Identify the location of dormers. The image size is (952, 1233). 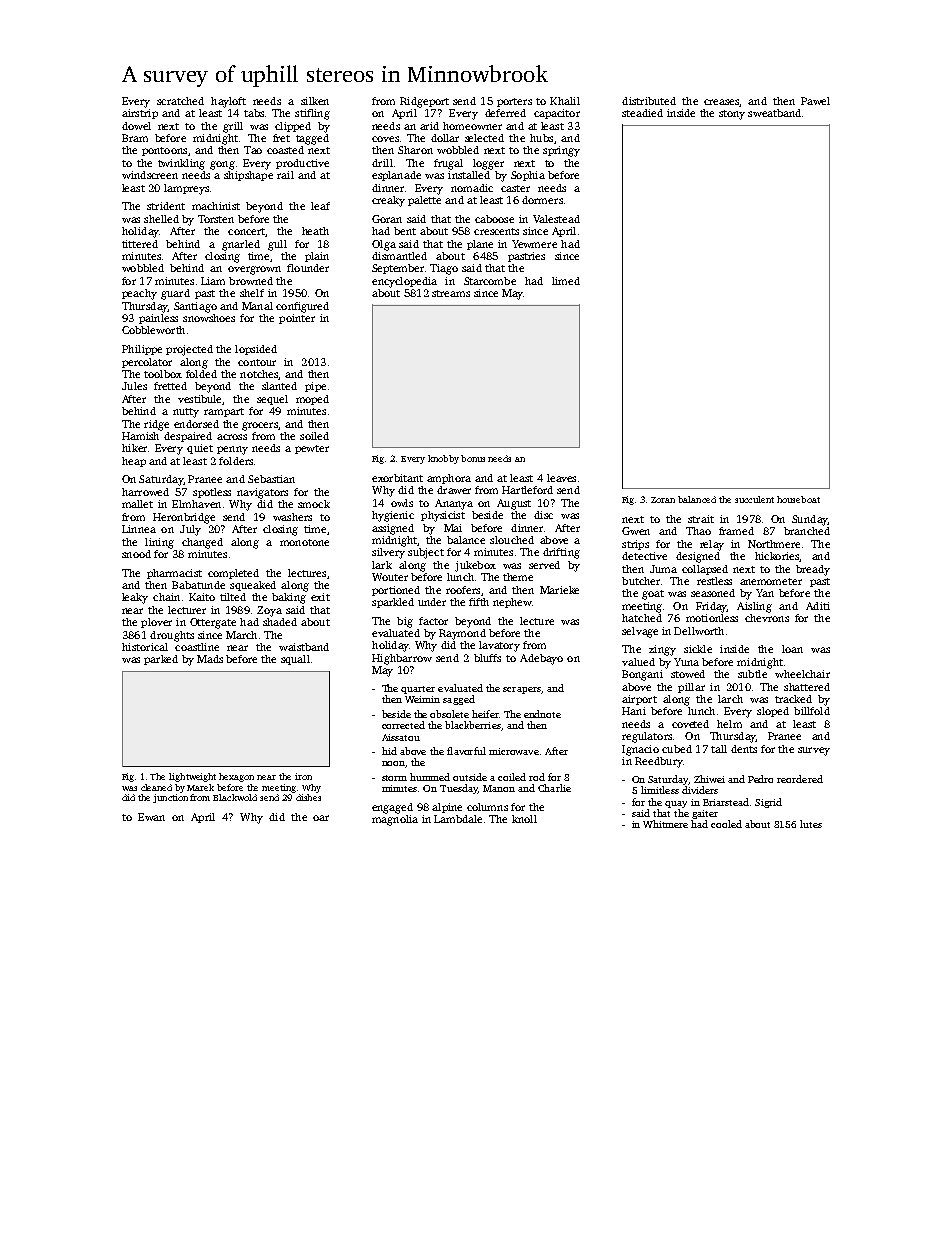
(542, 200).
